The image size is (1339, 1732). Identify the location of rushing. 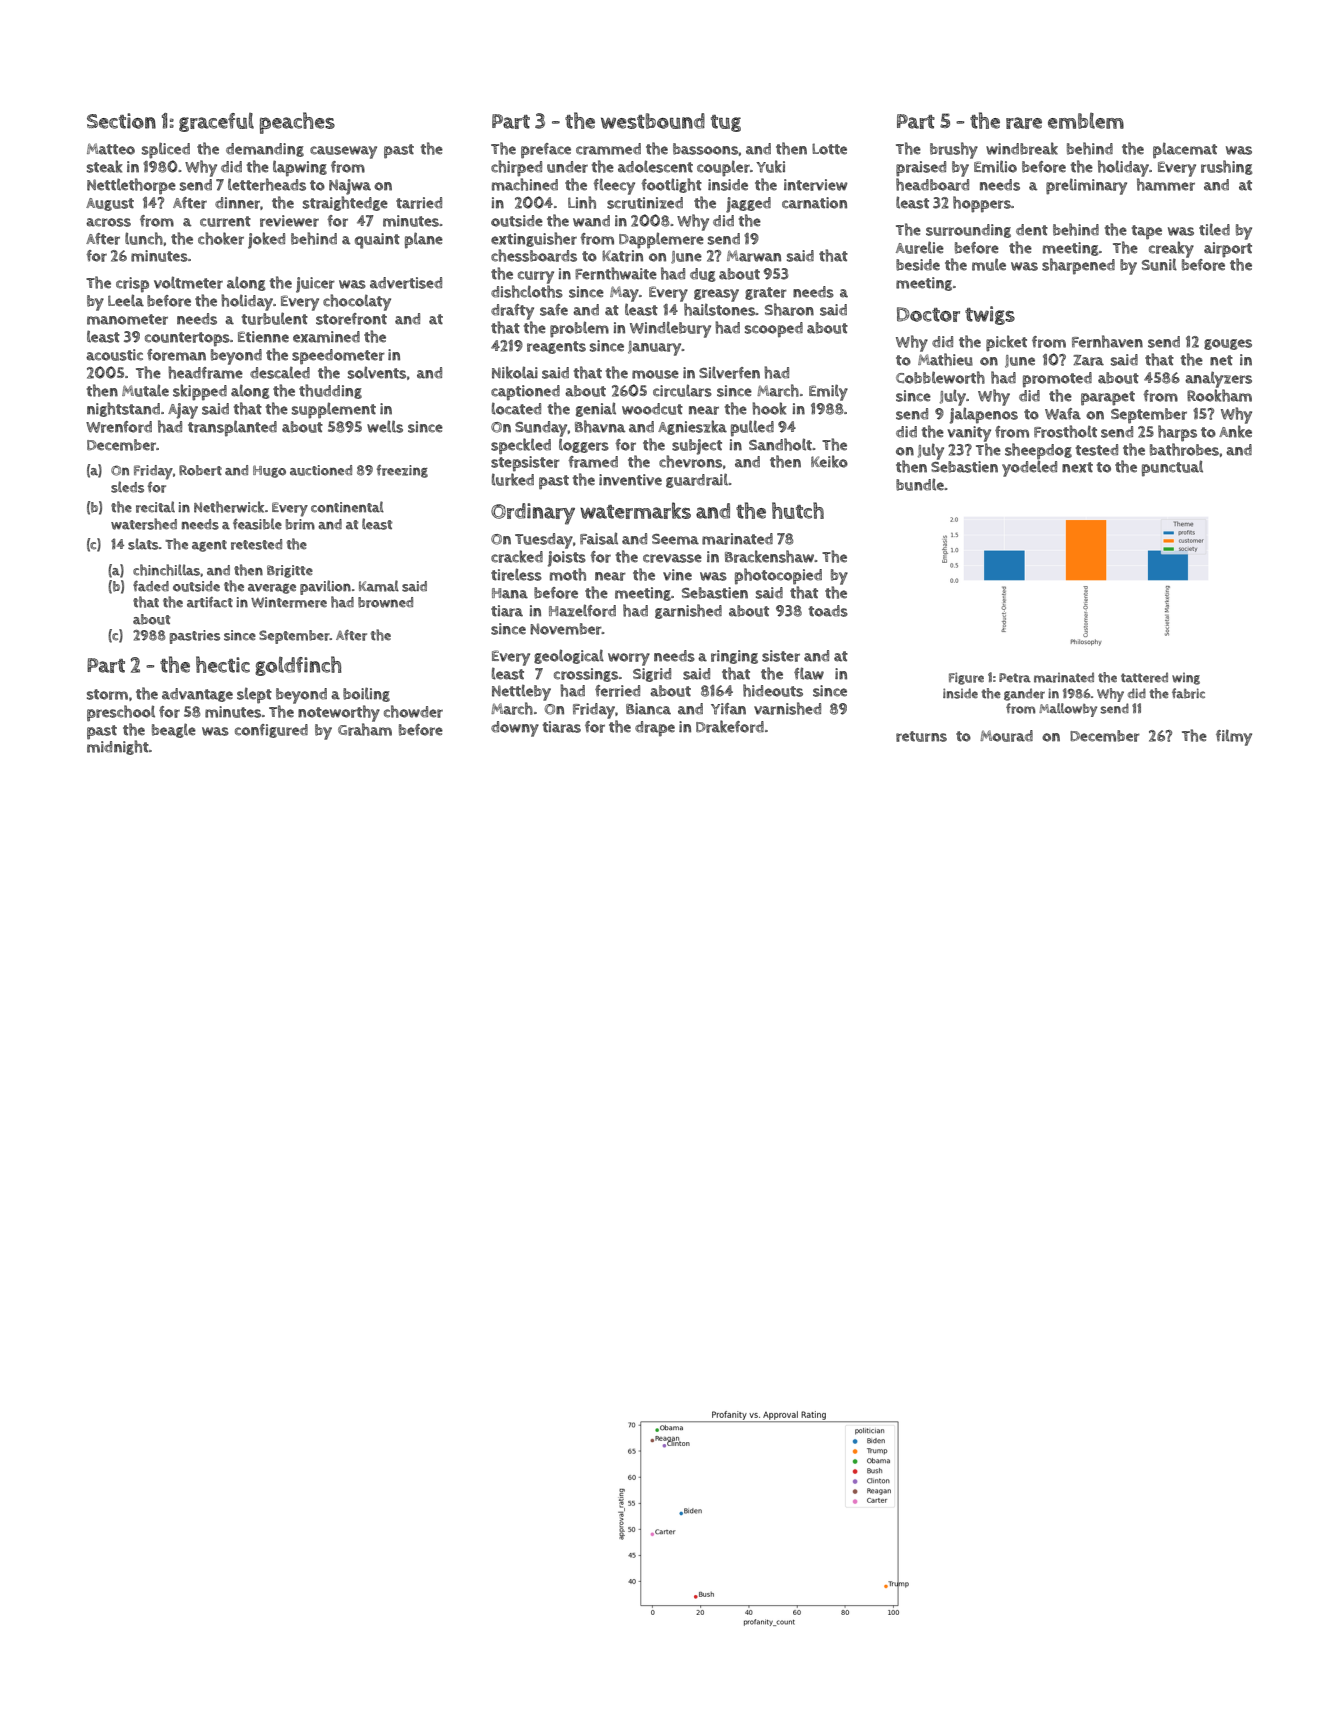
(1226, 167).
